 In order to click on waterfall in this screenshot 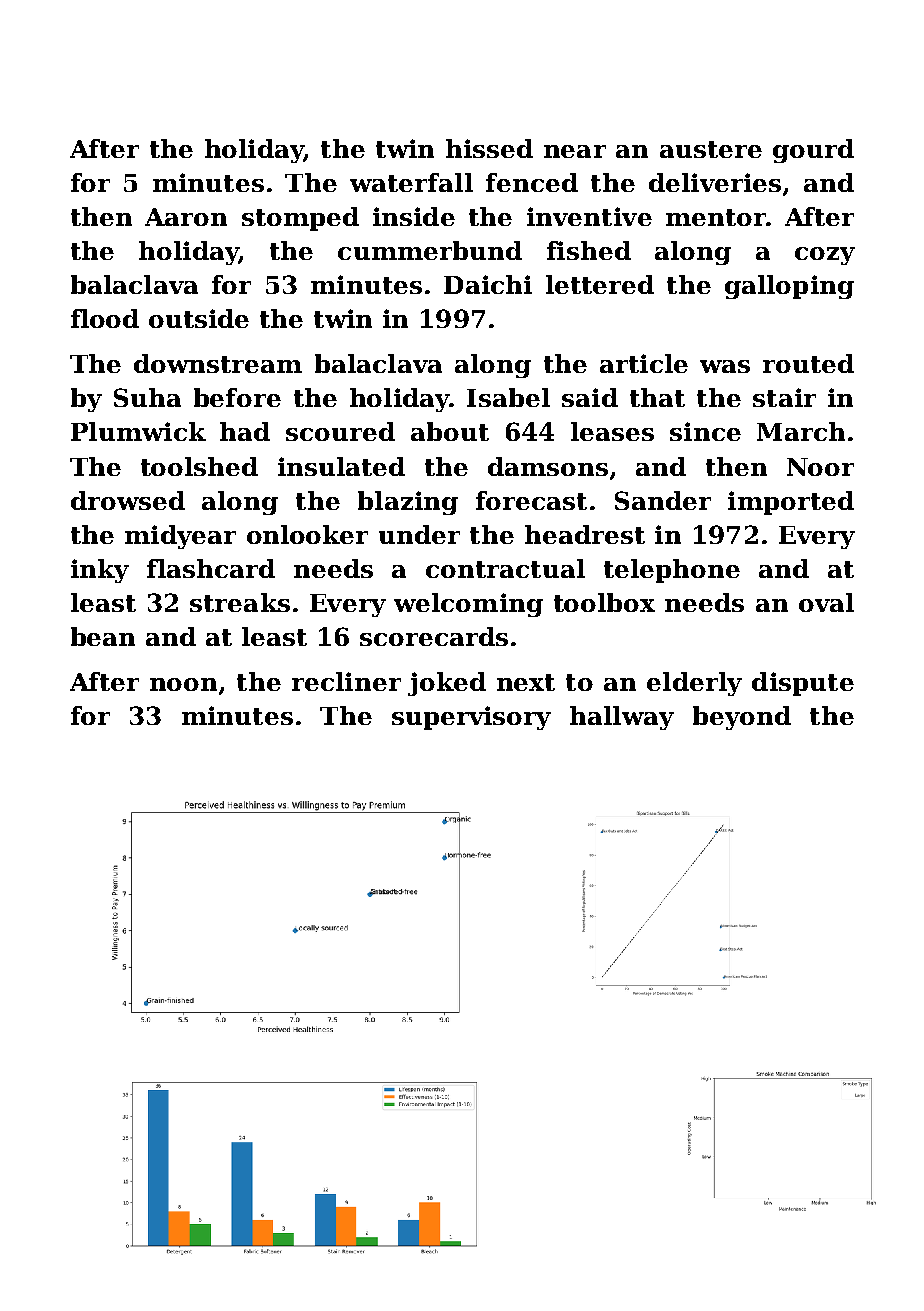, I will do `click(411, 182)`.
